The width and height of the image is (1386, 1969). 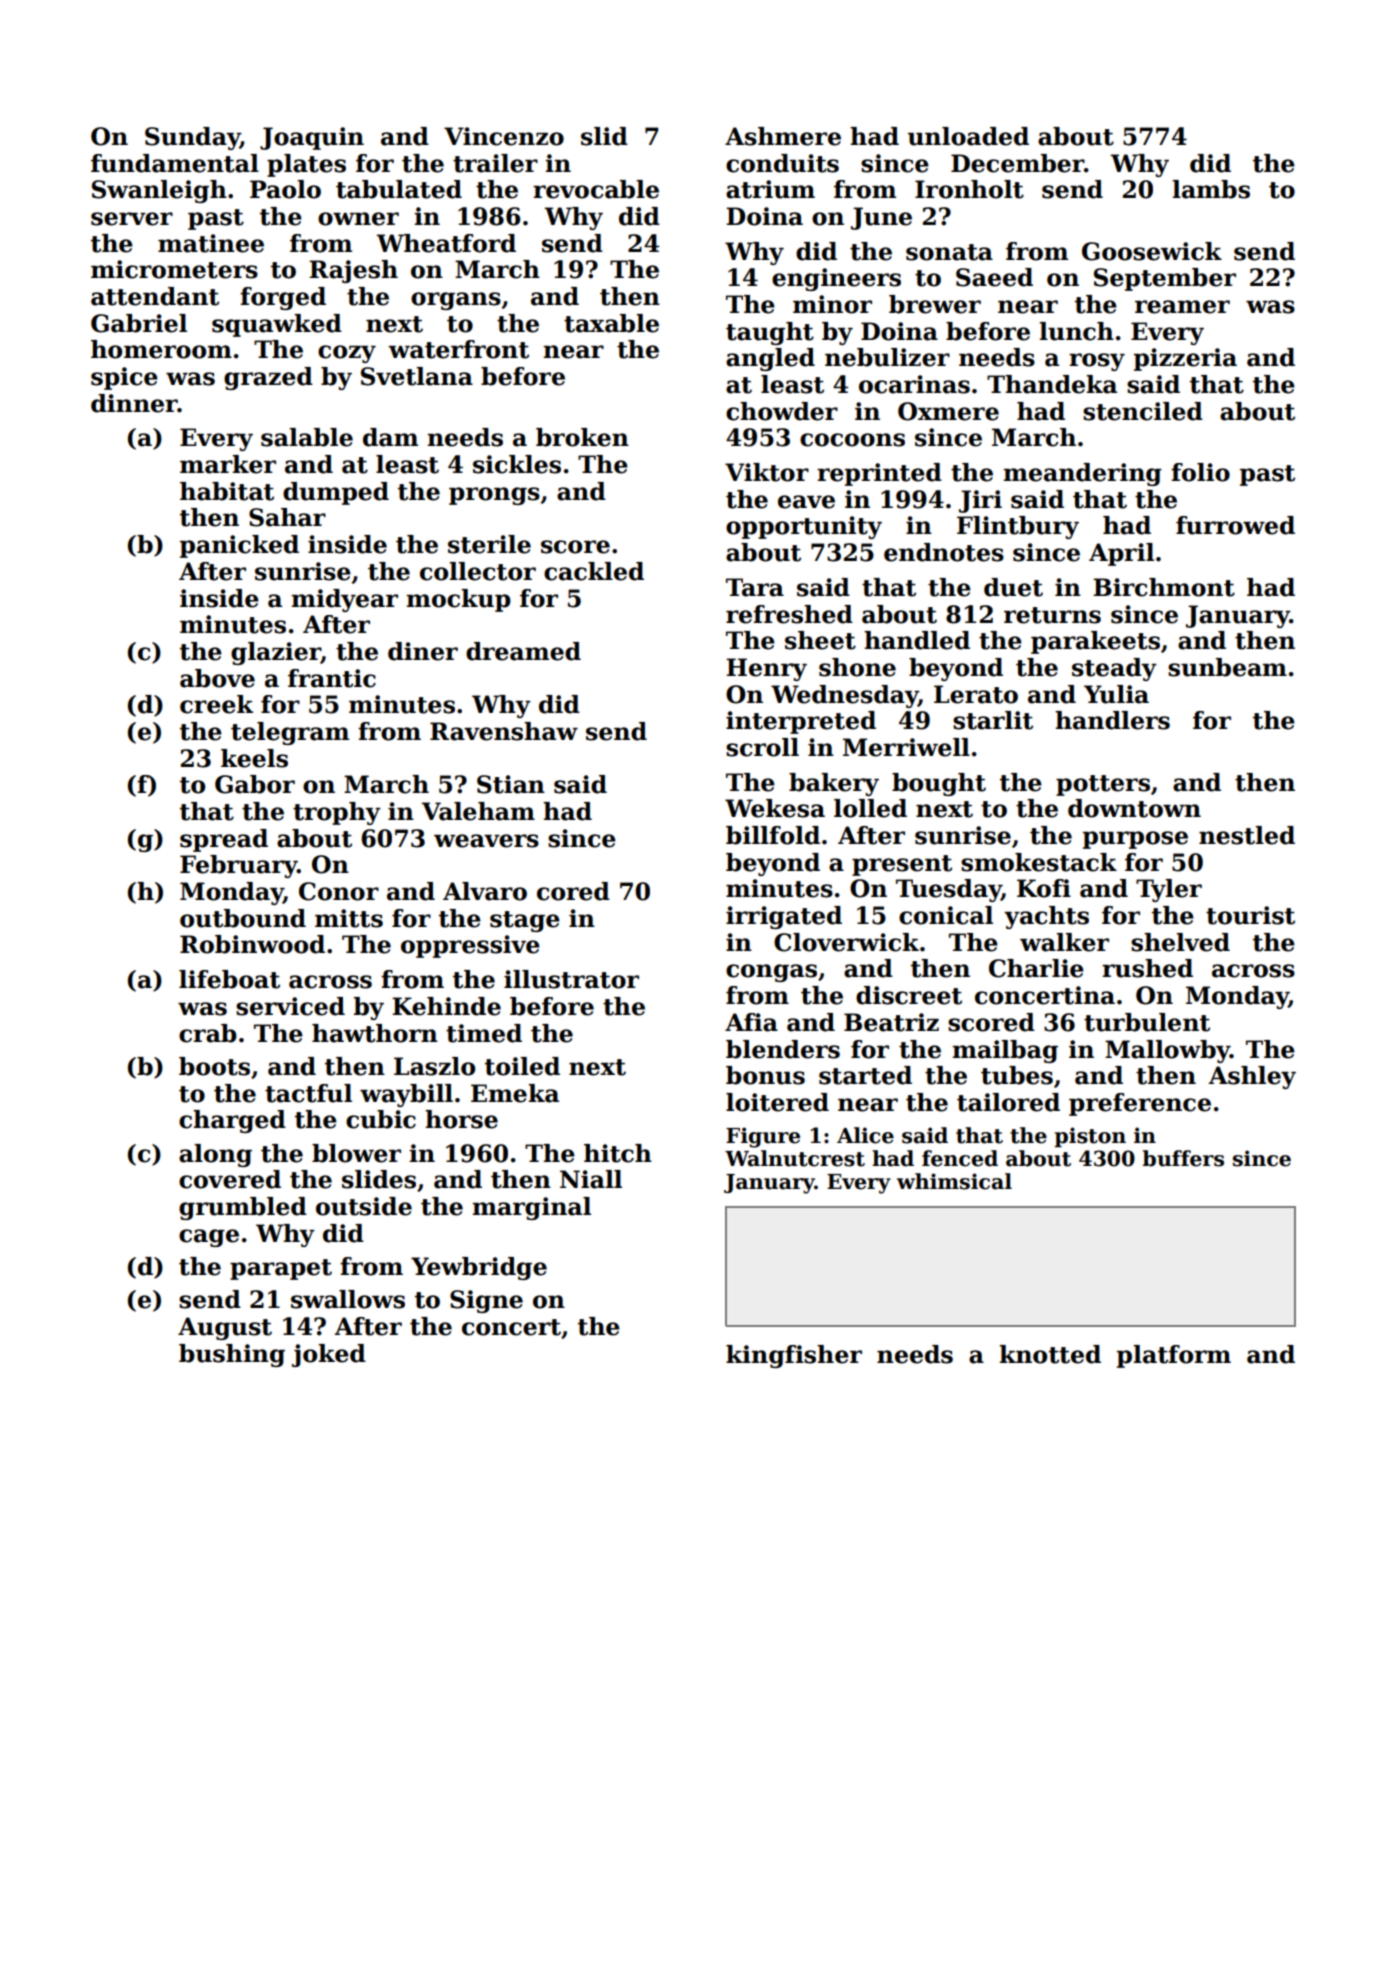 I want to click on duet, so click(x=1013, y=587).
